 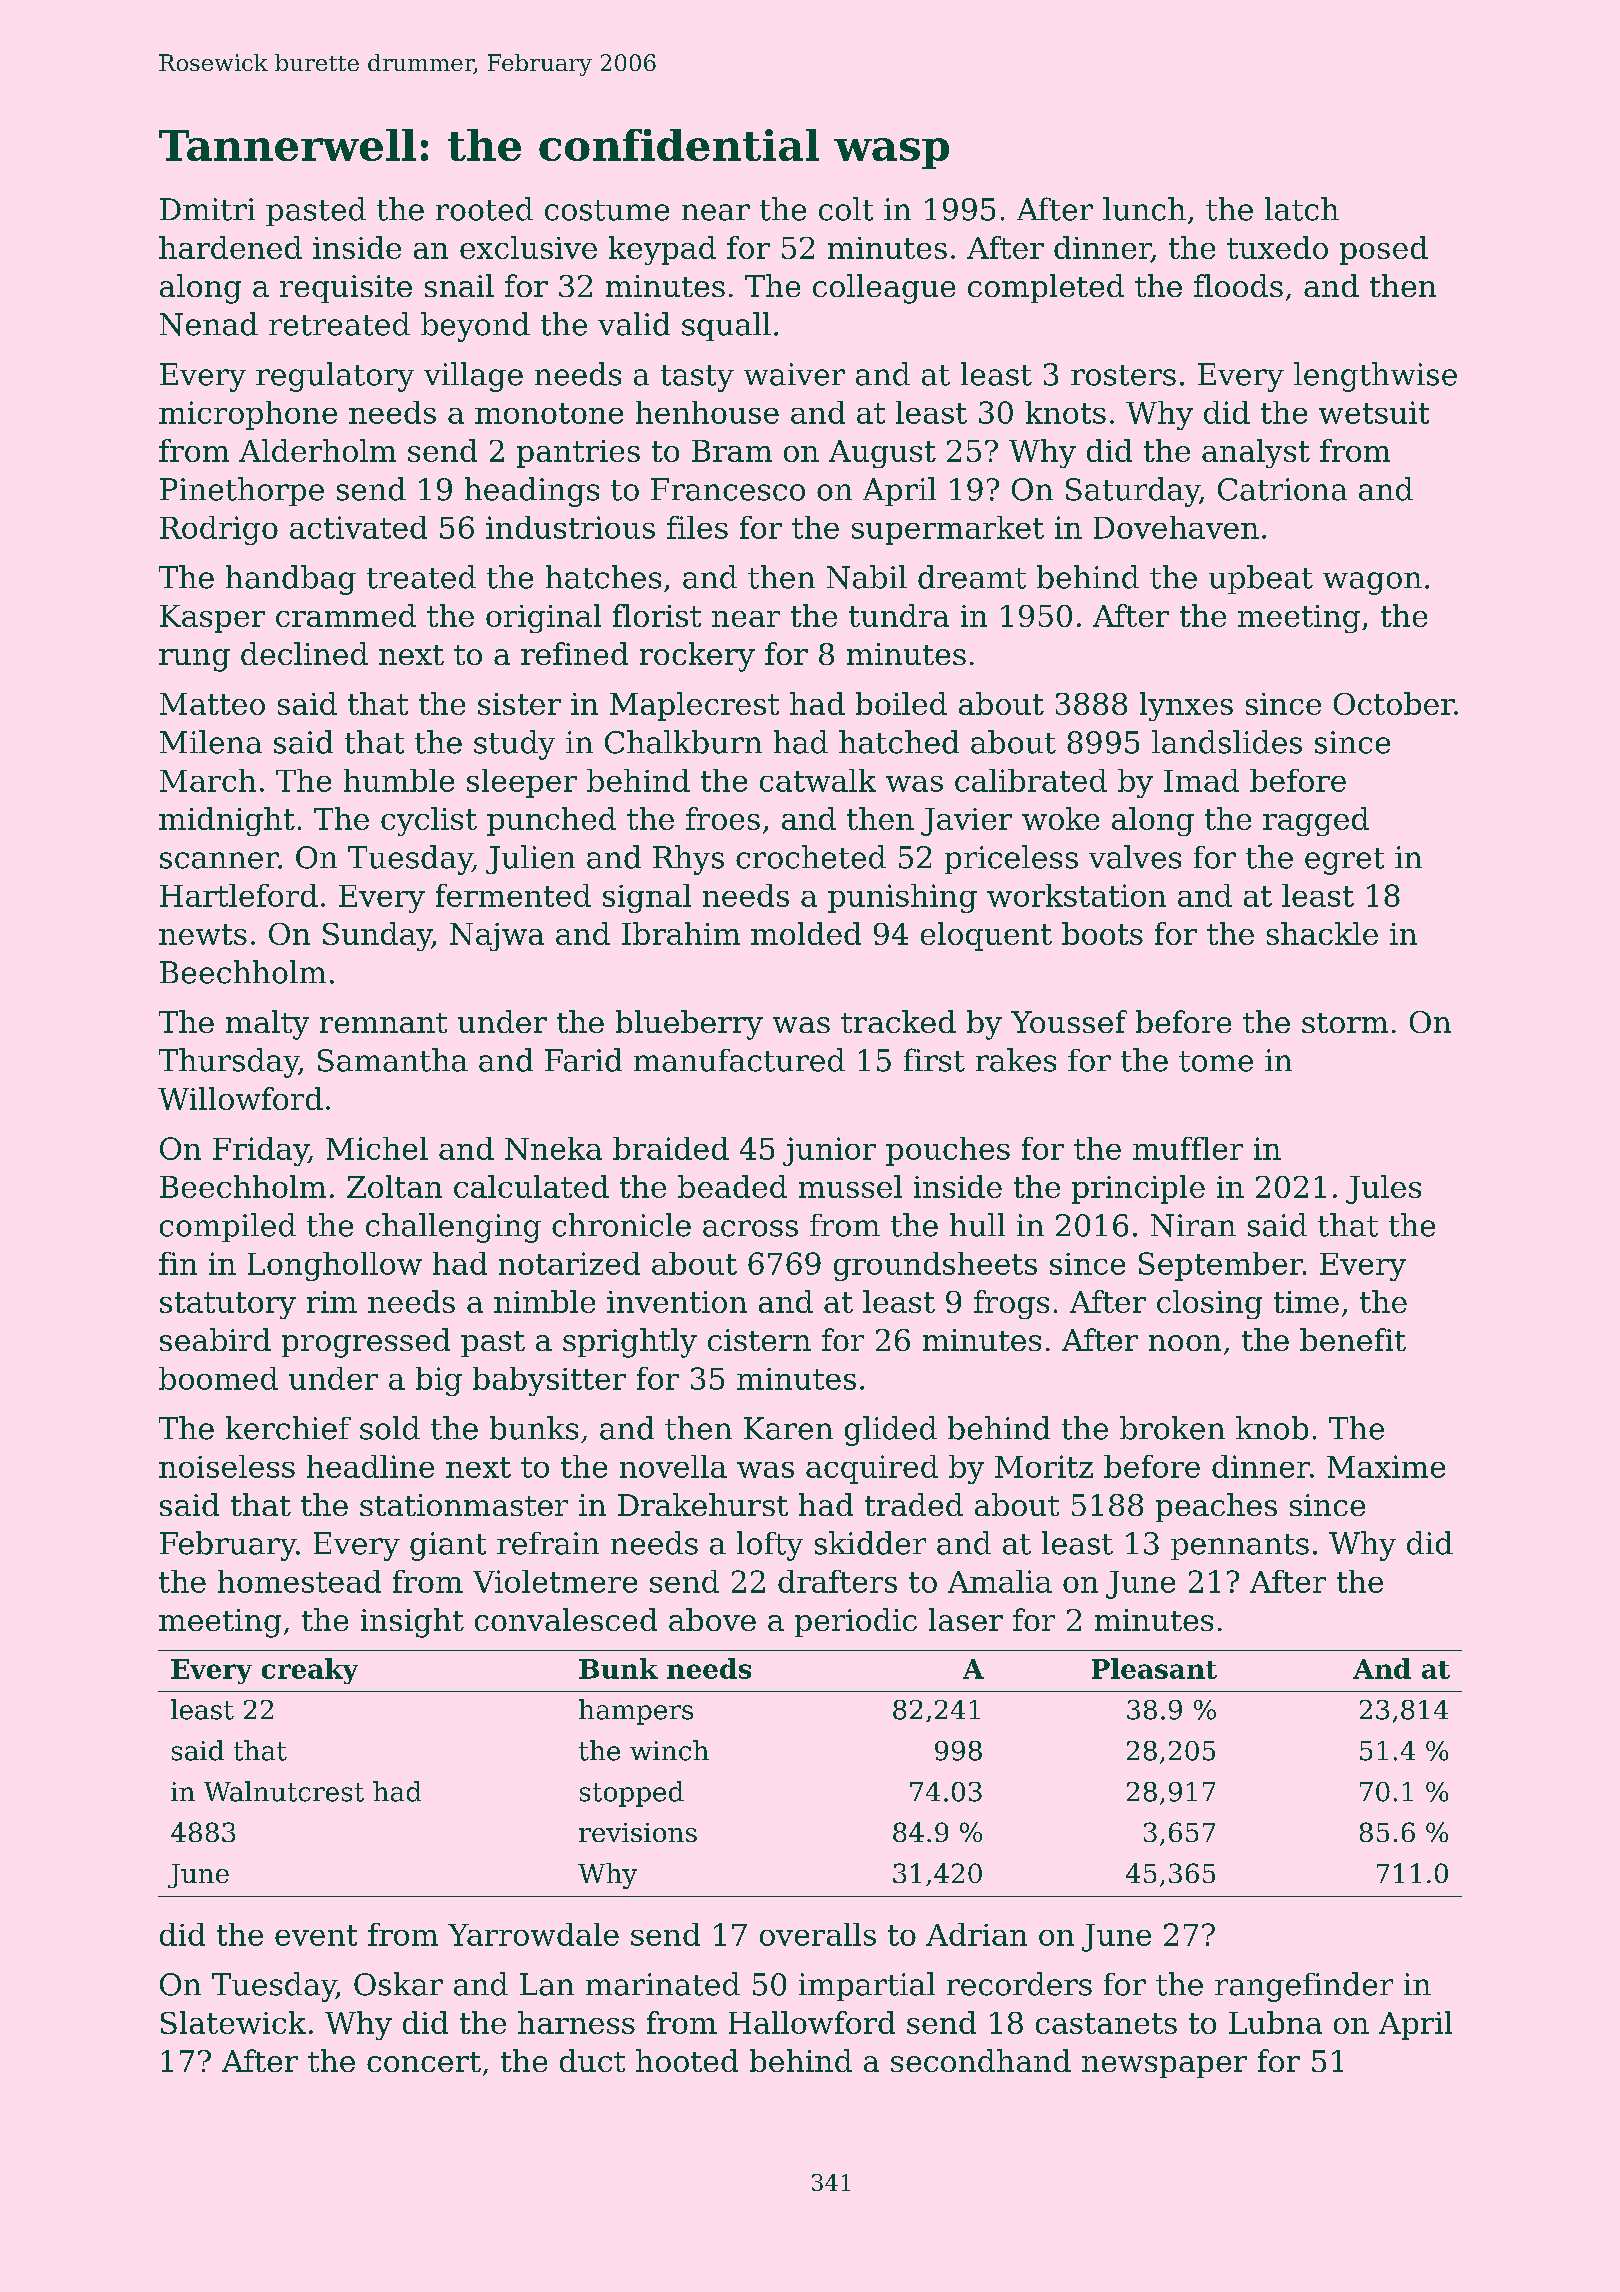 I want to click on overalls, so click(x=818, y=1934).
